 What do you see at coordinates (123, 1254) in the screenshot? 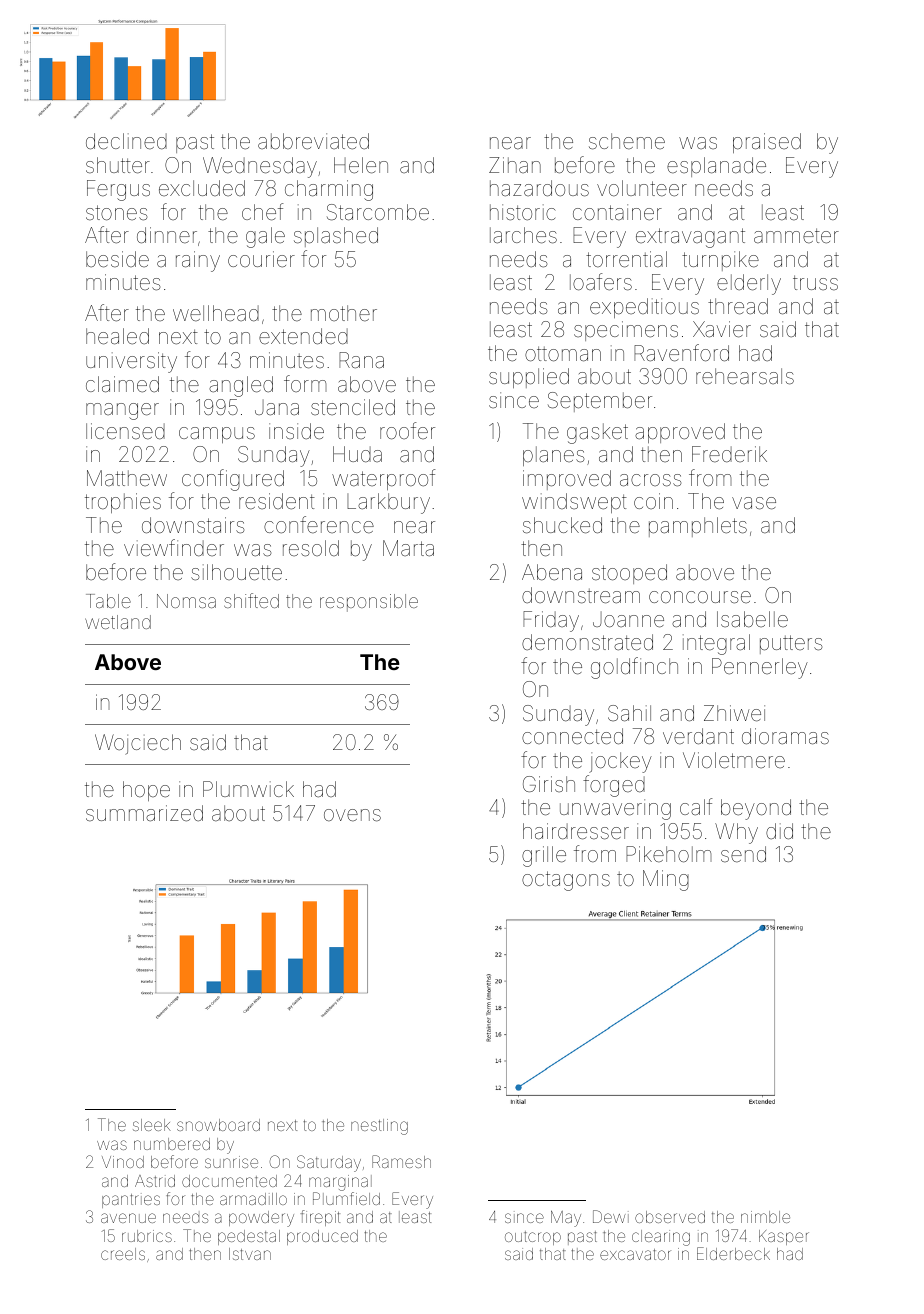
I see `creels` at bounding box center [123, 1254].
